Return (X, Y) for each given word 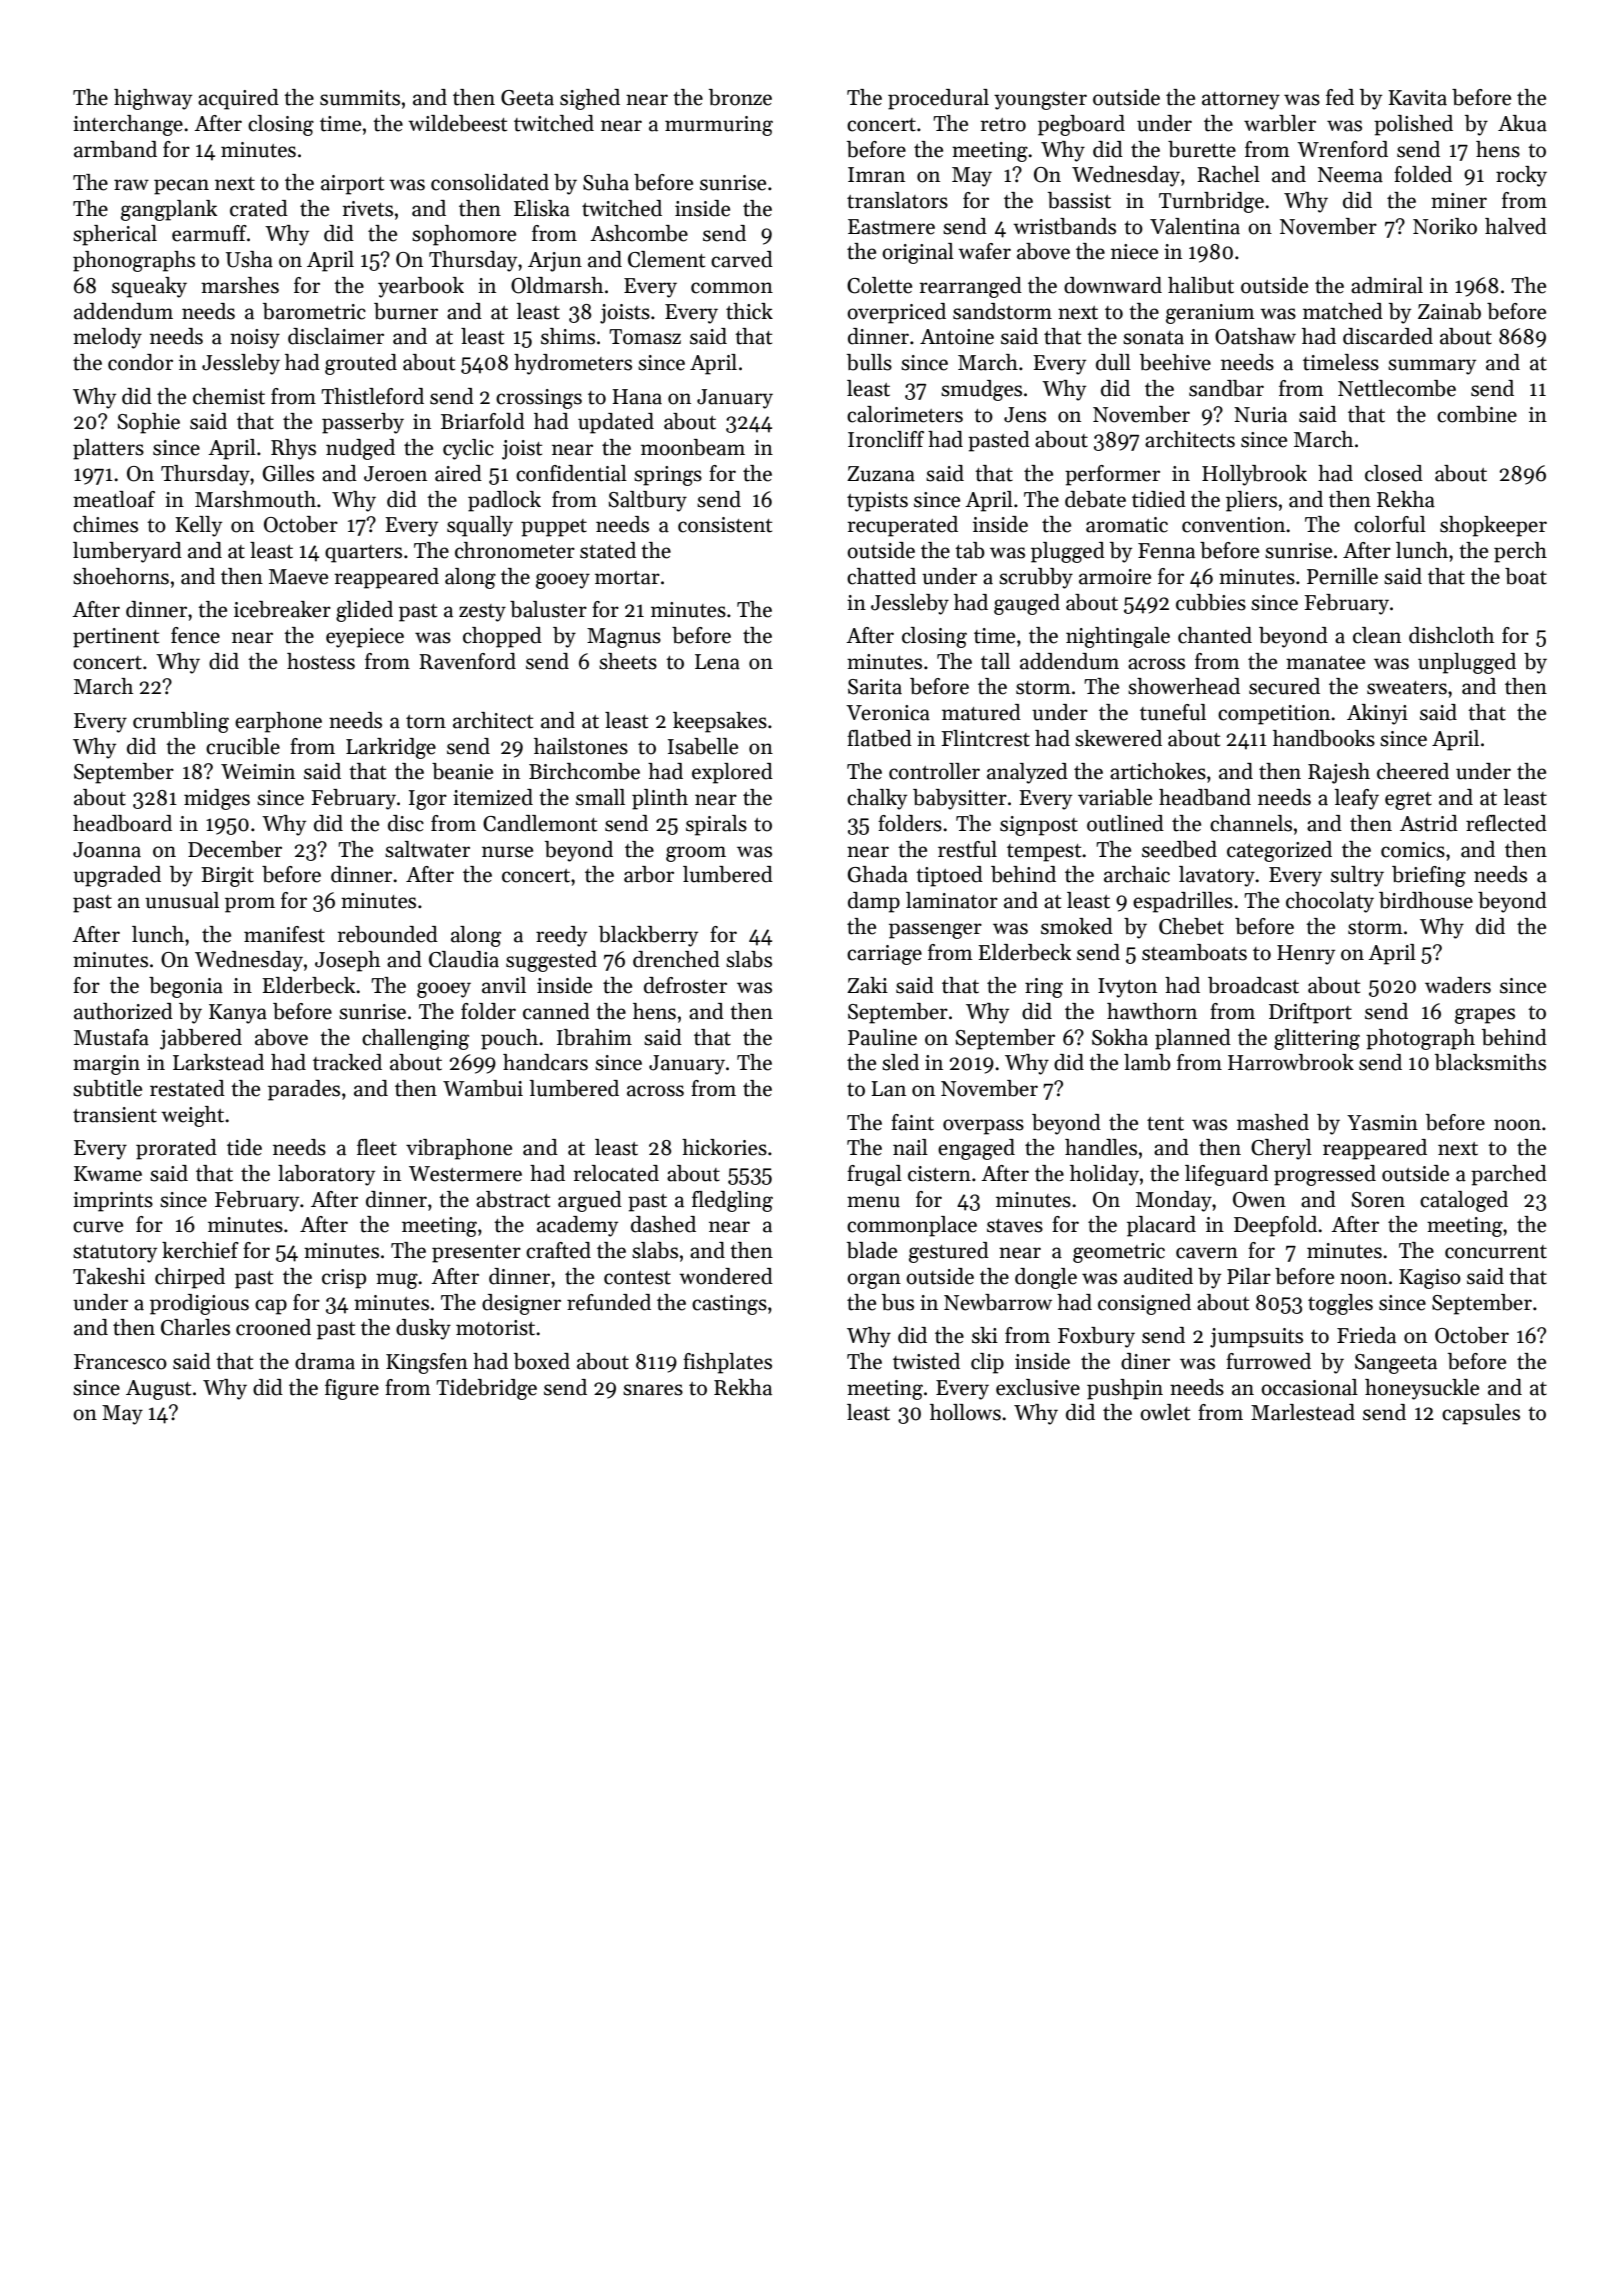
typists (877, 502)
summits (360, 98)
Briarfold (483, 421)
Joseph (347, 961)
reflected (1506, 823)
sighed (590, 99)
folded (1423, 174)
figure (352, 1389)
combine (1477, 414)
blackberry (648, 936)
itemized (493, 797)
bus (898, 1302)
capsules (1481, 1414)
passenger (935, 931)
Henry (1306, 955)
